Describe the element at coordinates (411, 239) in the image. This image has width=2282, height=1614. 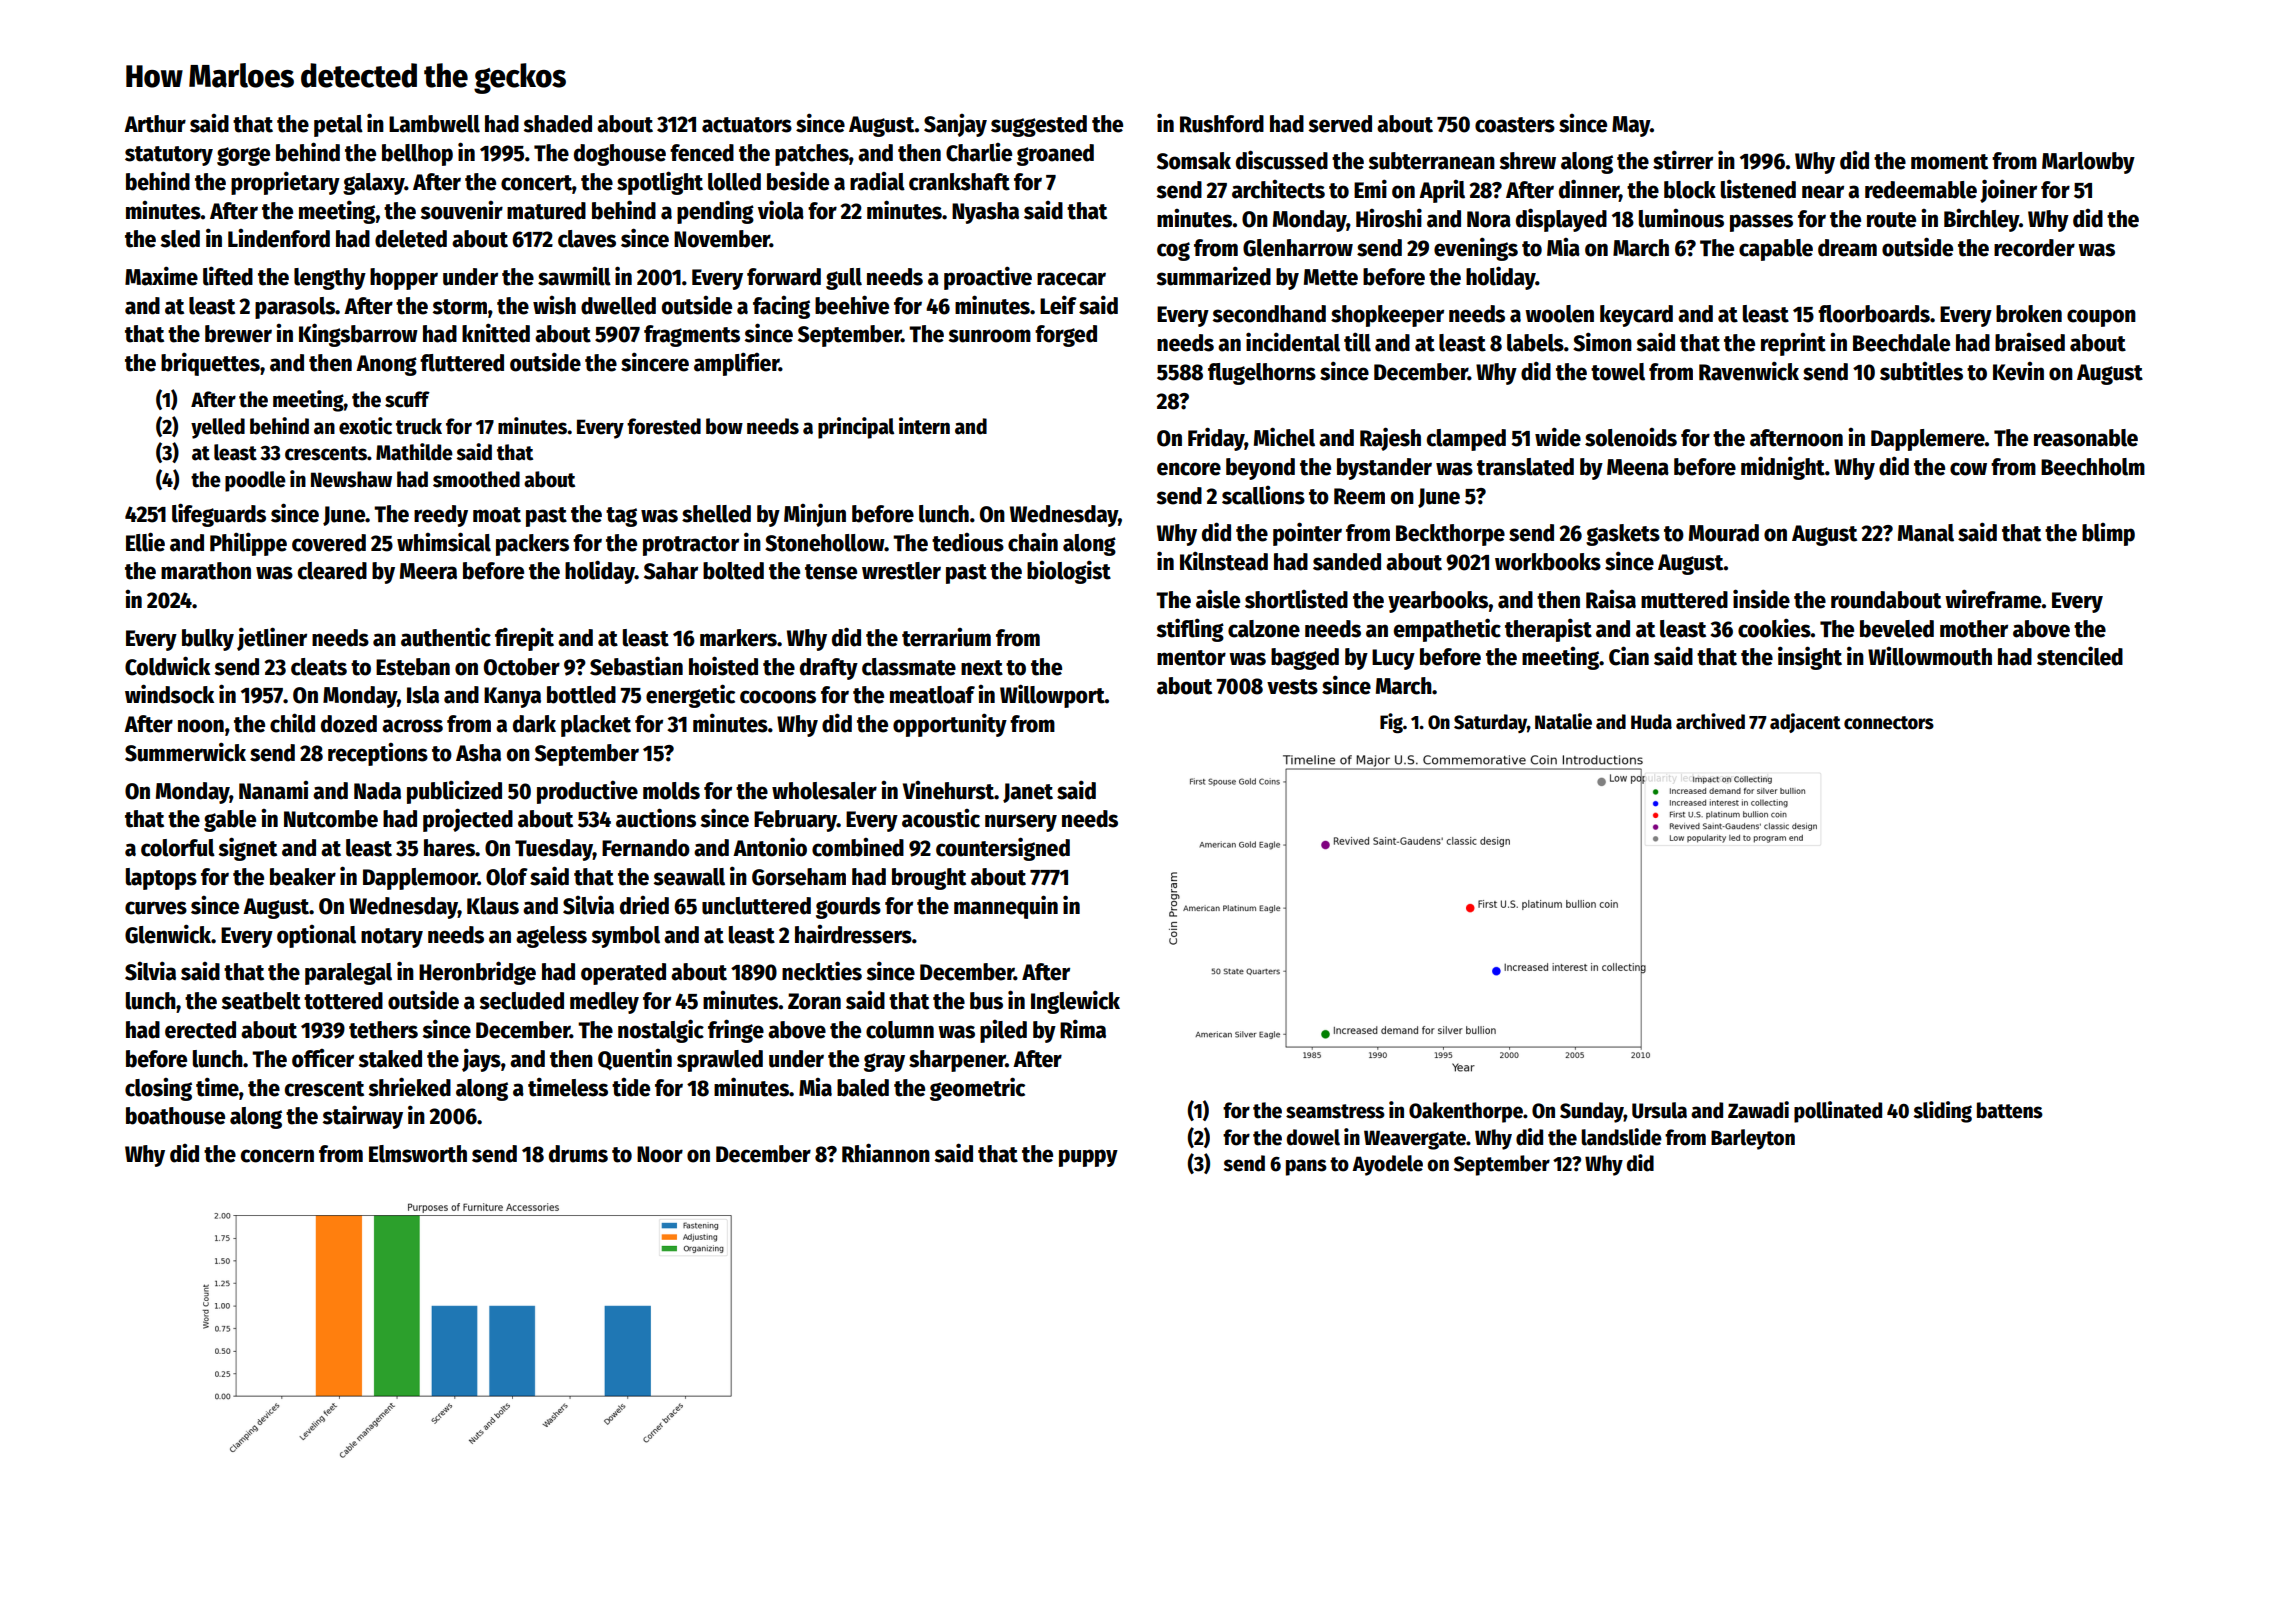
I see `deleted` at that location.
